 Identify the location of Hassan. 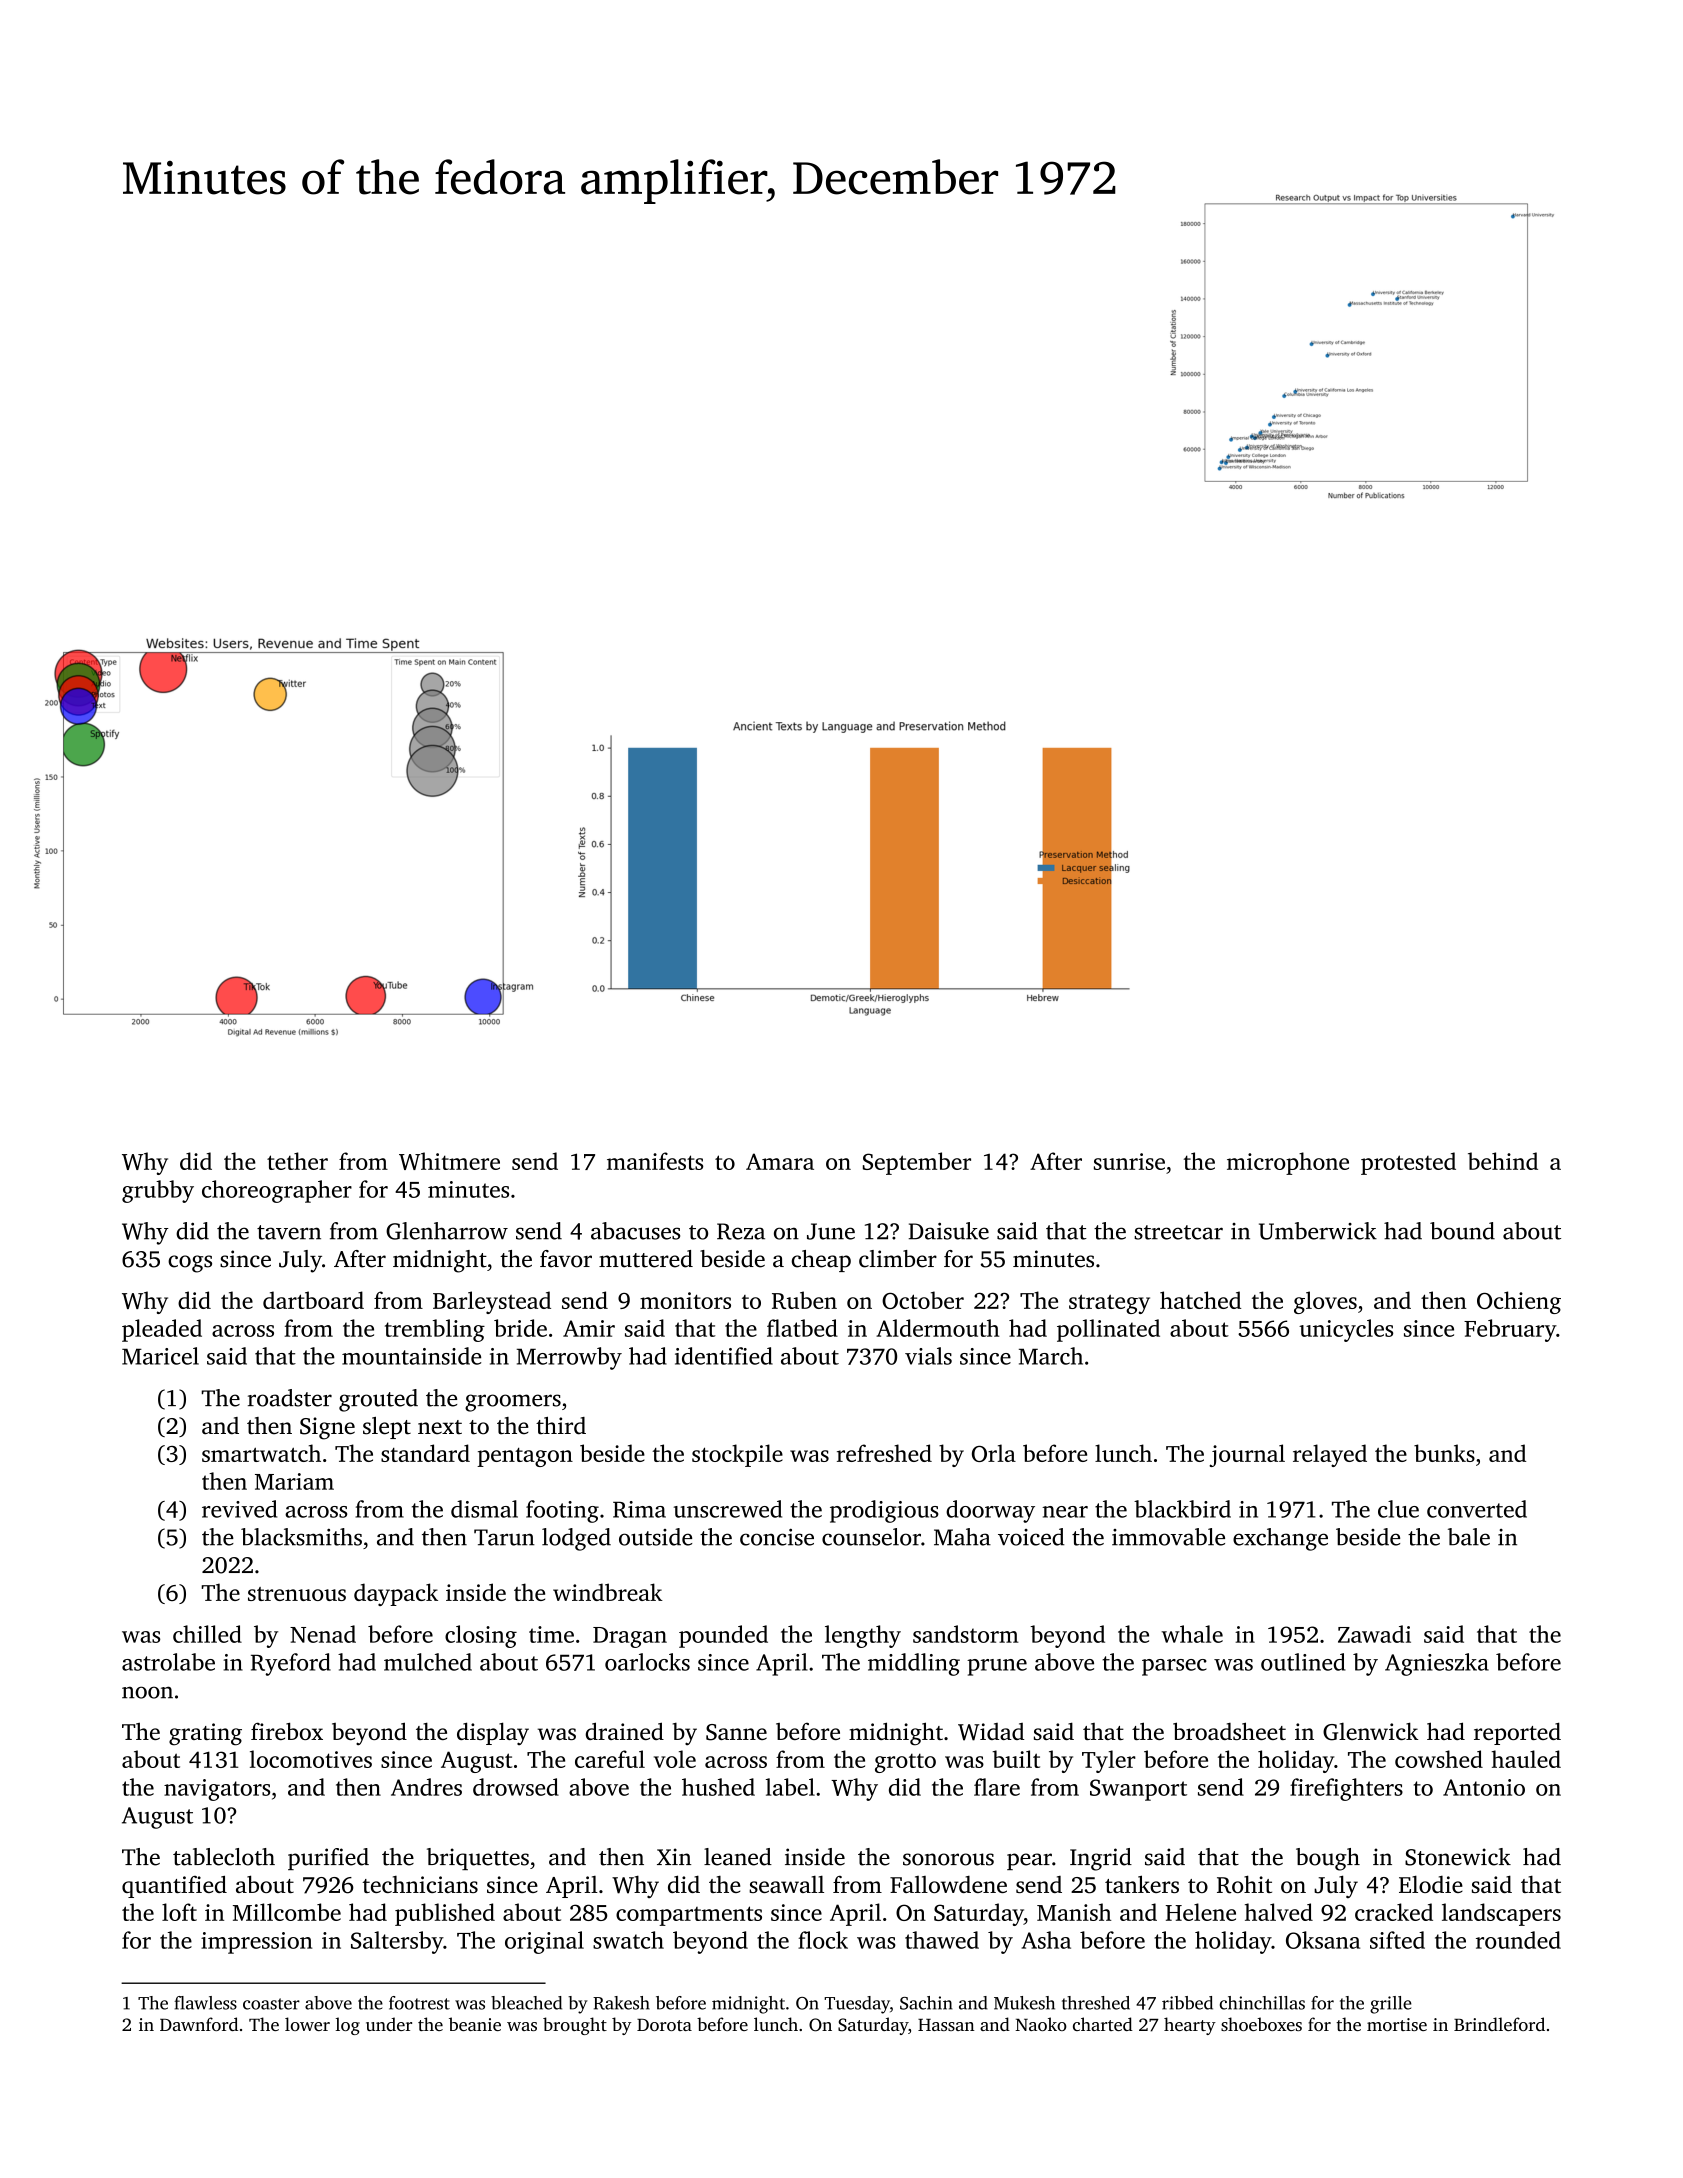
(946, 2025).
